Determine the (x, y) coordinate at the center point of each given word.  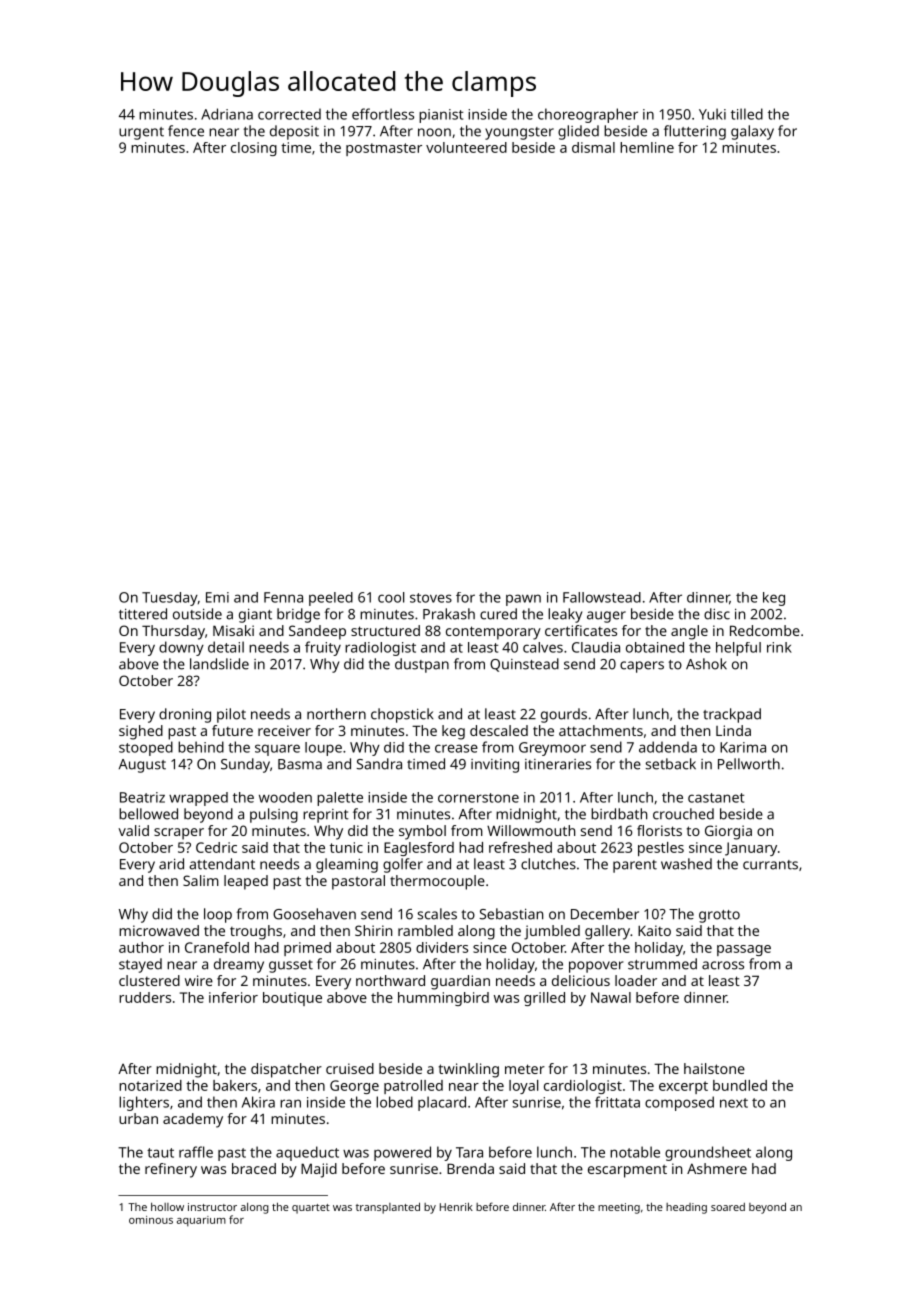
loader (636, 980)
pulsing (274, 815)
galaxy (752, 132)
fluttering (695, 132)
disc (717, 614)
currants (770, 865)
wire (199, 980)
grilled (544, 999)
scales (437, 914)
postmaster (384, 149)
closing (254, 149)
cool (391, 597)
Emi (217, 597)
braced (254, 1168)
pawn (523, 600)
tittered (143, 614)
